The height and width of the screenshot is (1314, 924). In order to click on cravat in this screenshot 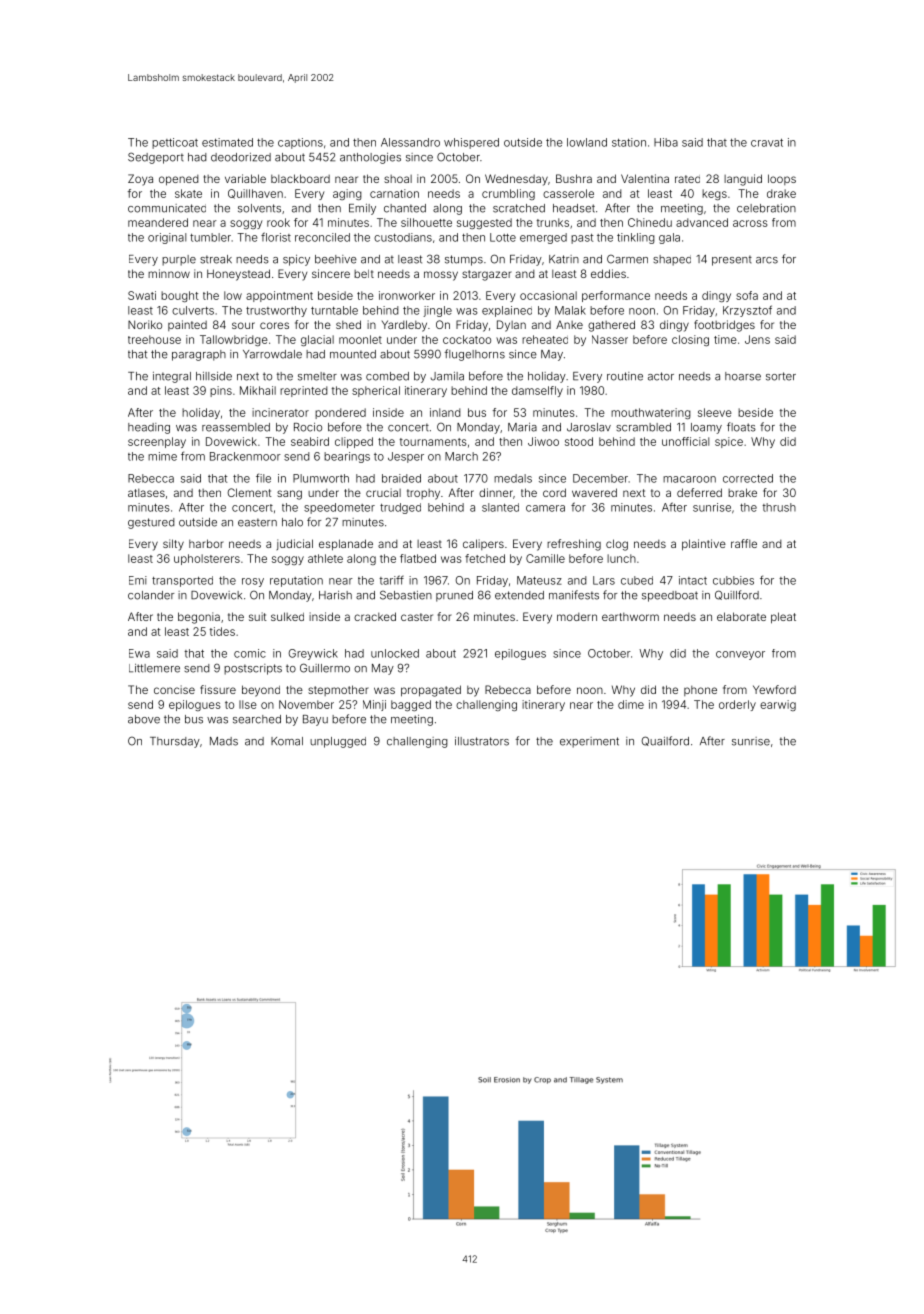, I will do `click(767, 142)`.
